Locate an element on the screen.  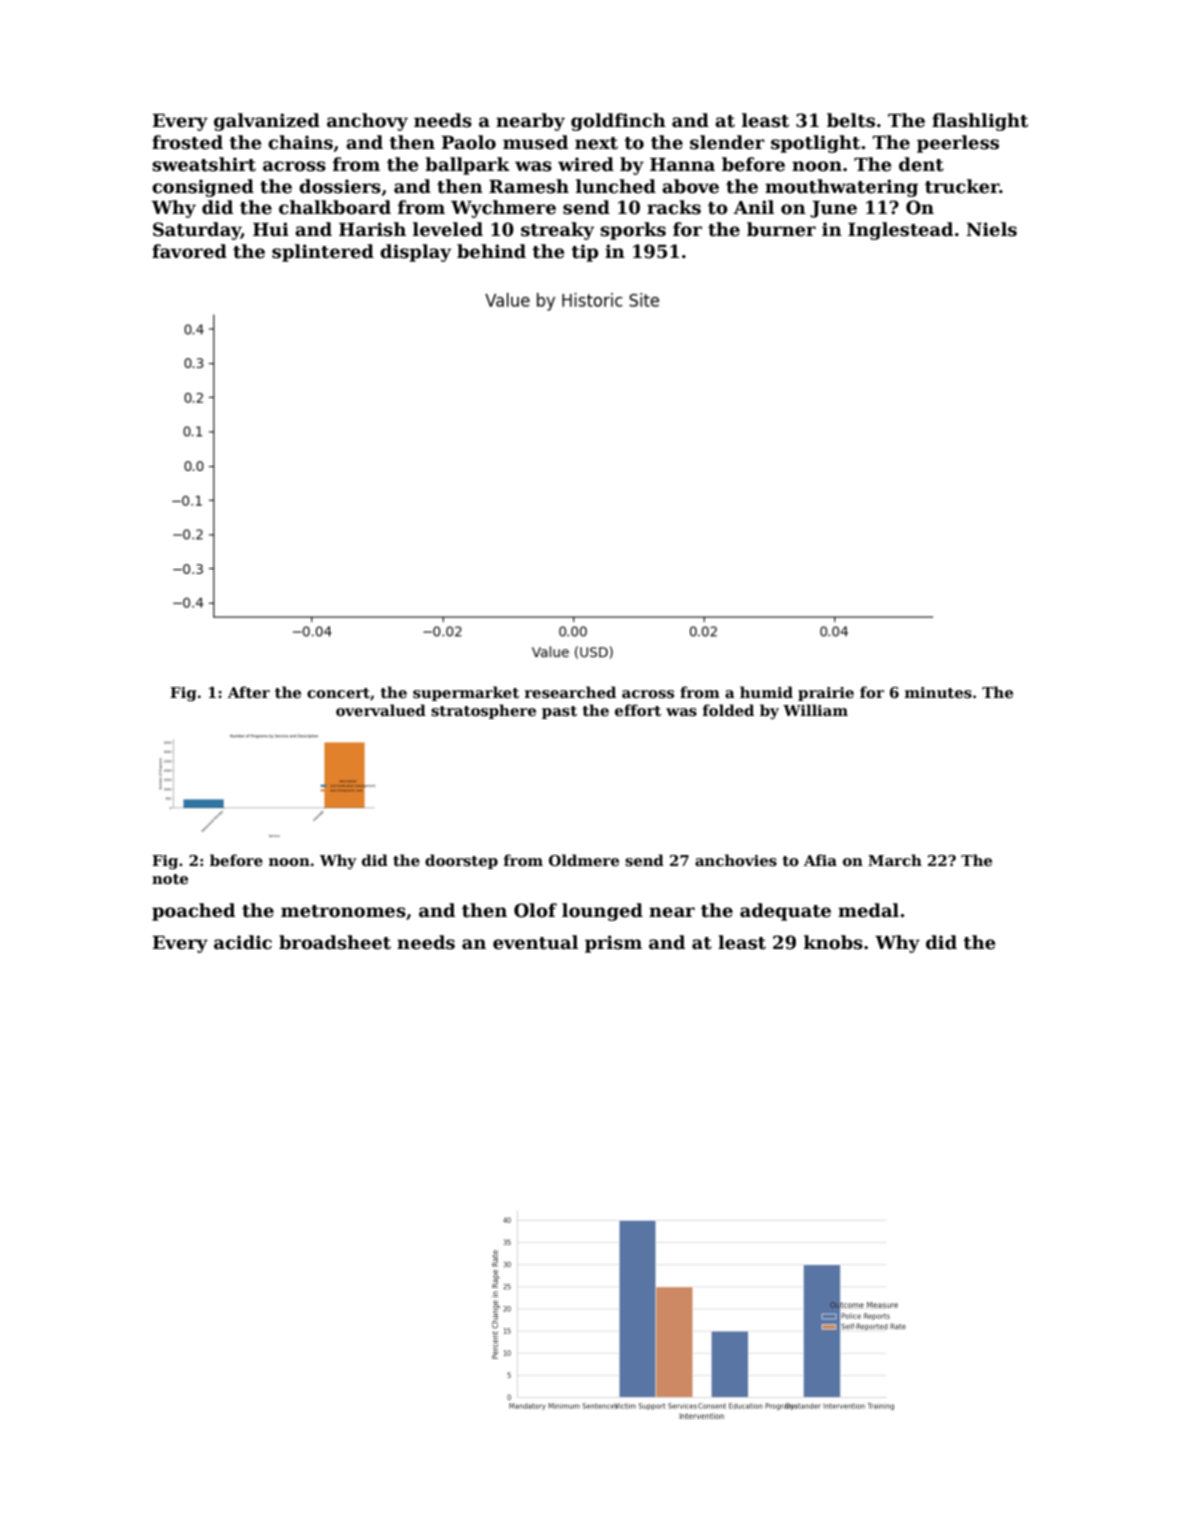
flashlight is located at coordinates (980, 122).
